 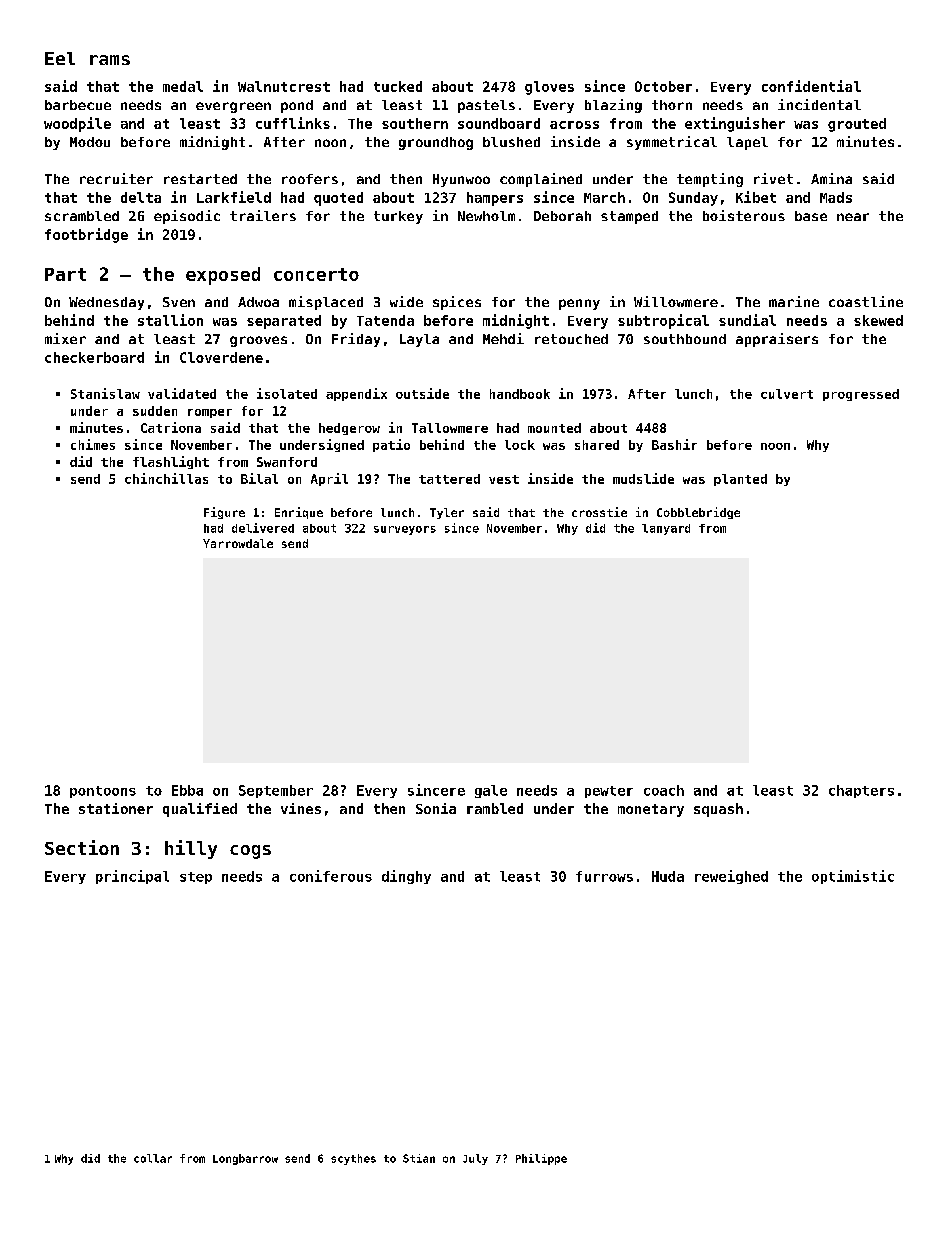 I want to click on optimistic, so click(x=853, y=877).
